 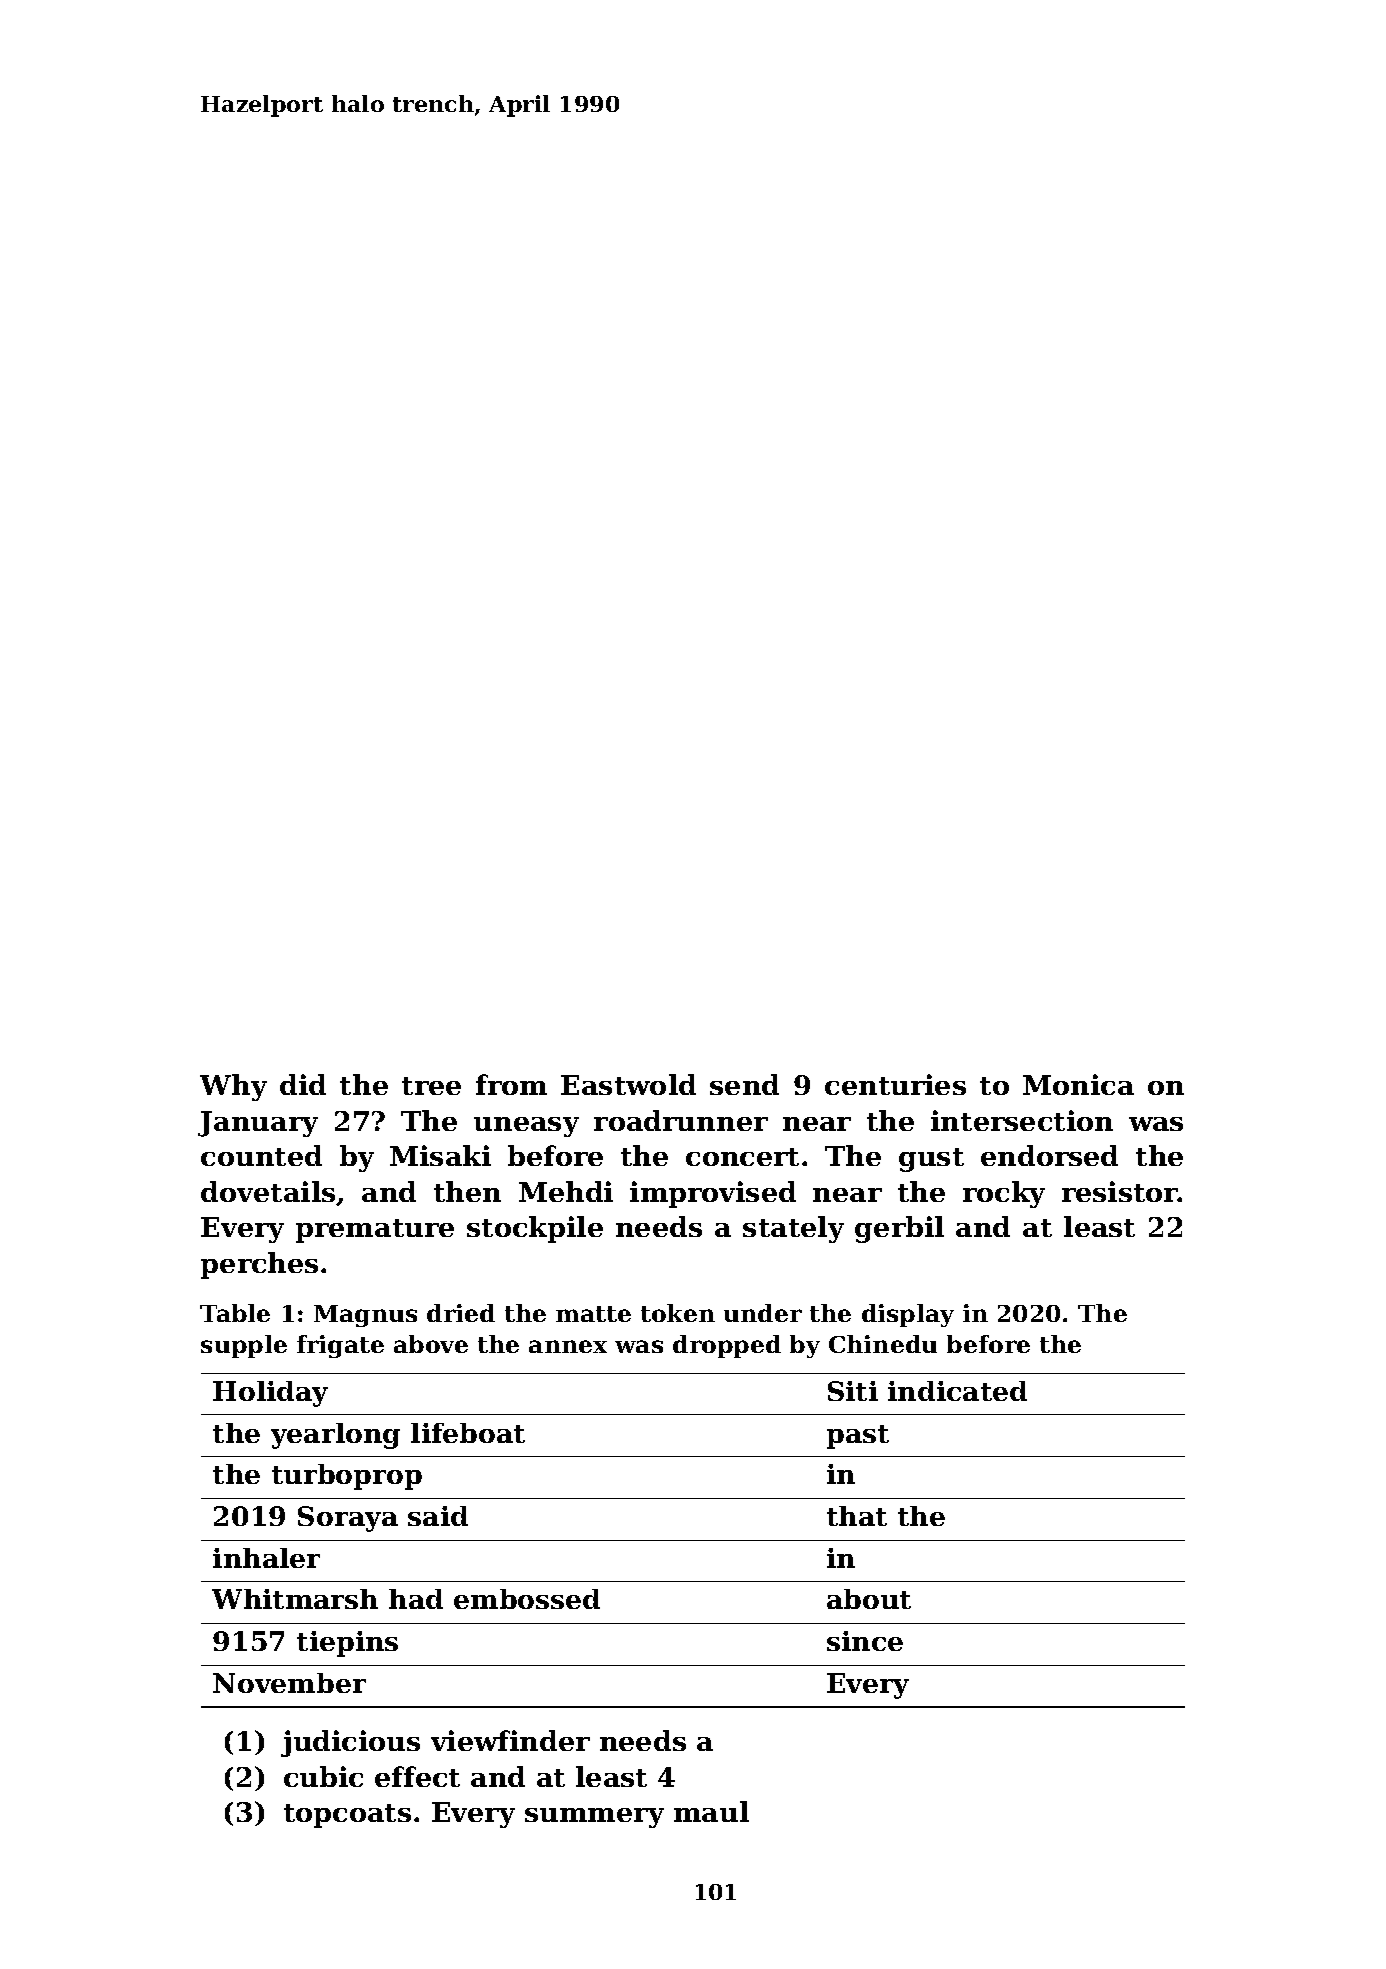 I want to click on turboprop, so click(x=347, y=1477).
